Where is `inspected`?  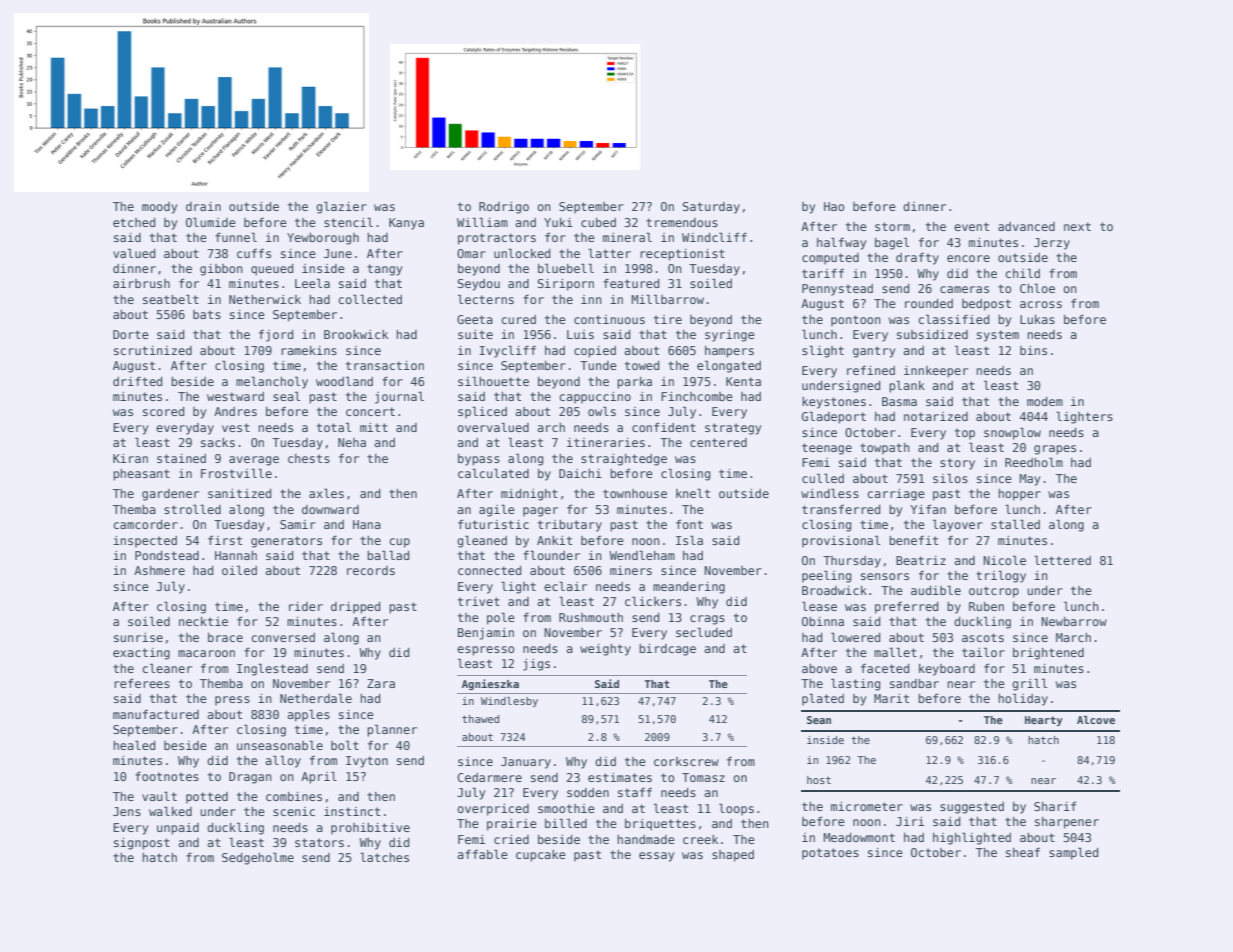
inspected is located at coordinates (145, 542).
